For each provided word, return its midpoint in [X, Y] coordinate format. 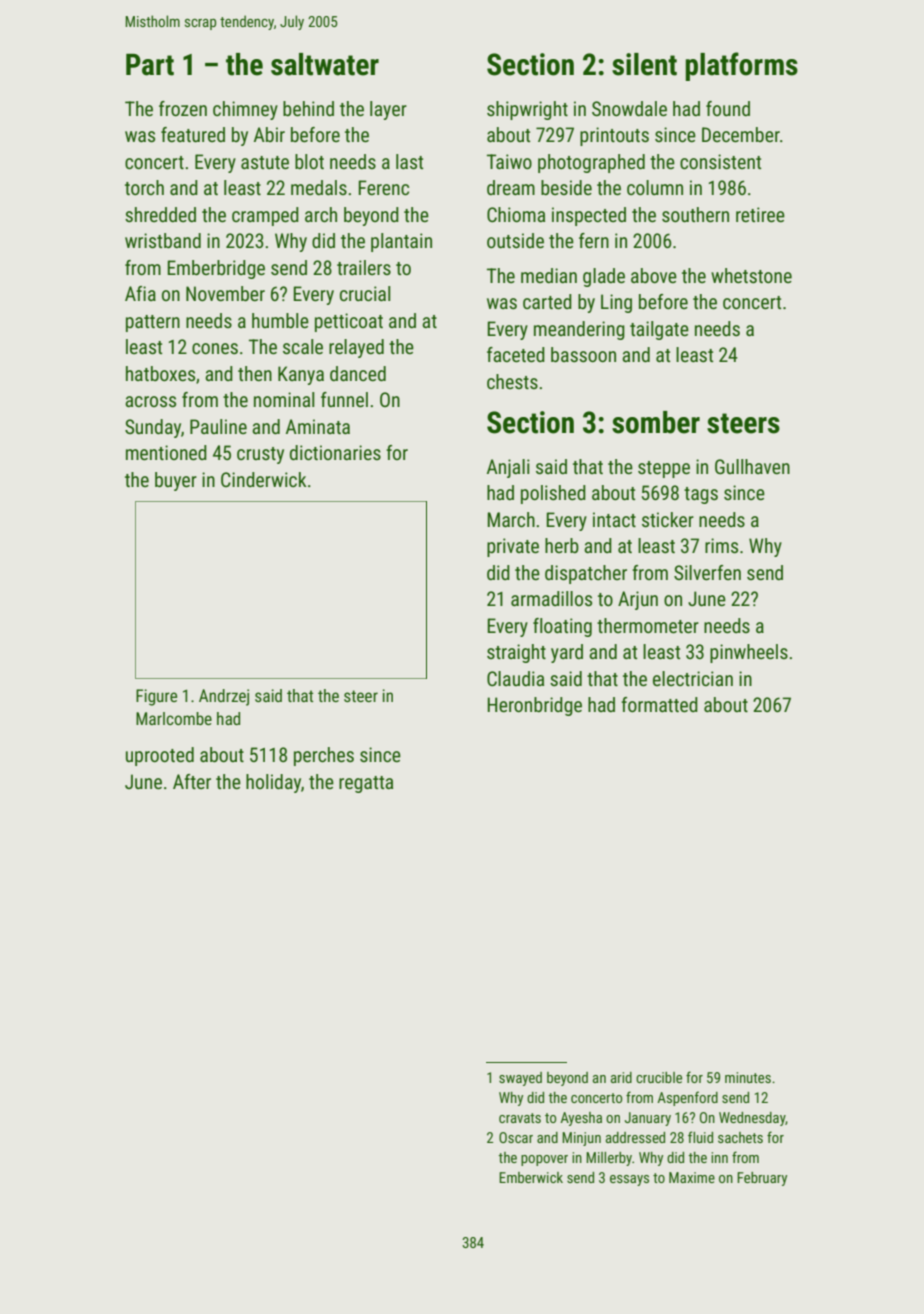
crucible [659, 1077]
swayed [520, 1079]
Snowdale [629, 108]
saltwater [325, 64]
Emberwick [531, 1177]
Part [150, 65]
